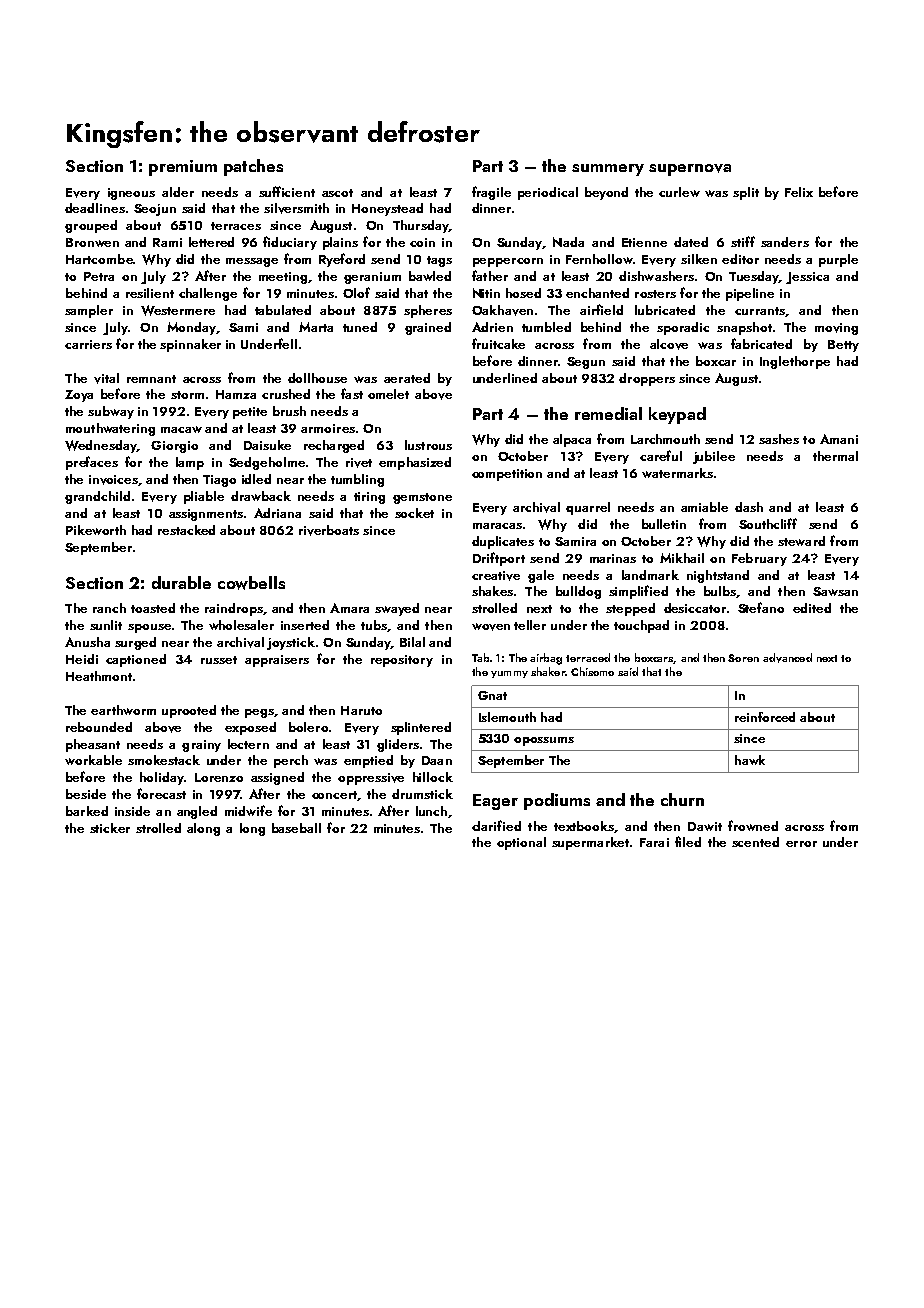 The height and width of the screenshot is (1308, 924). Describe the element at coordinates (509, 674) in the screenshot. I see `yummy` at that location.
